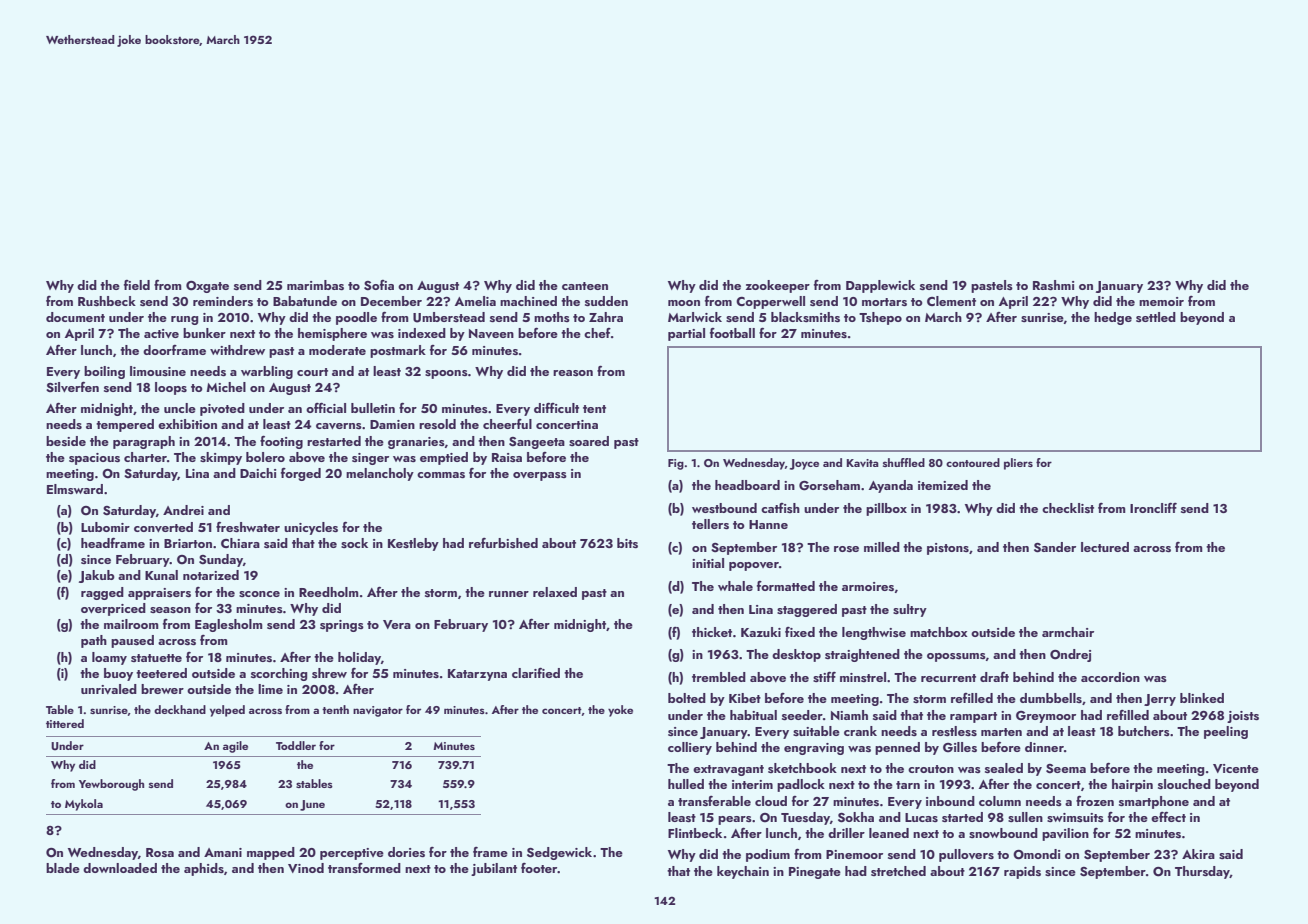 This page has height=924, width=1308. Describe the element at coordinates (180, 709) in the page. I see `deckhand` at that location.
